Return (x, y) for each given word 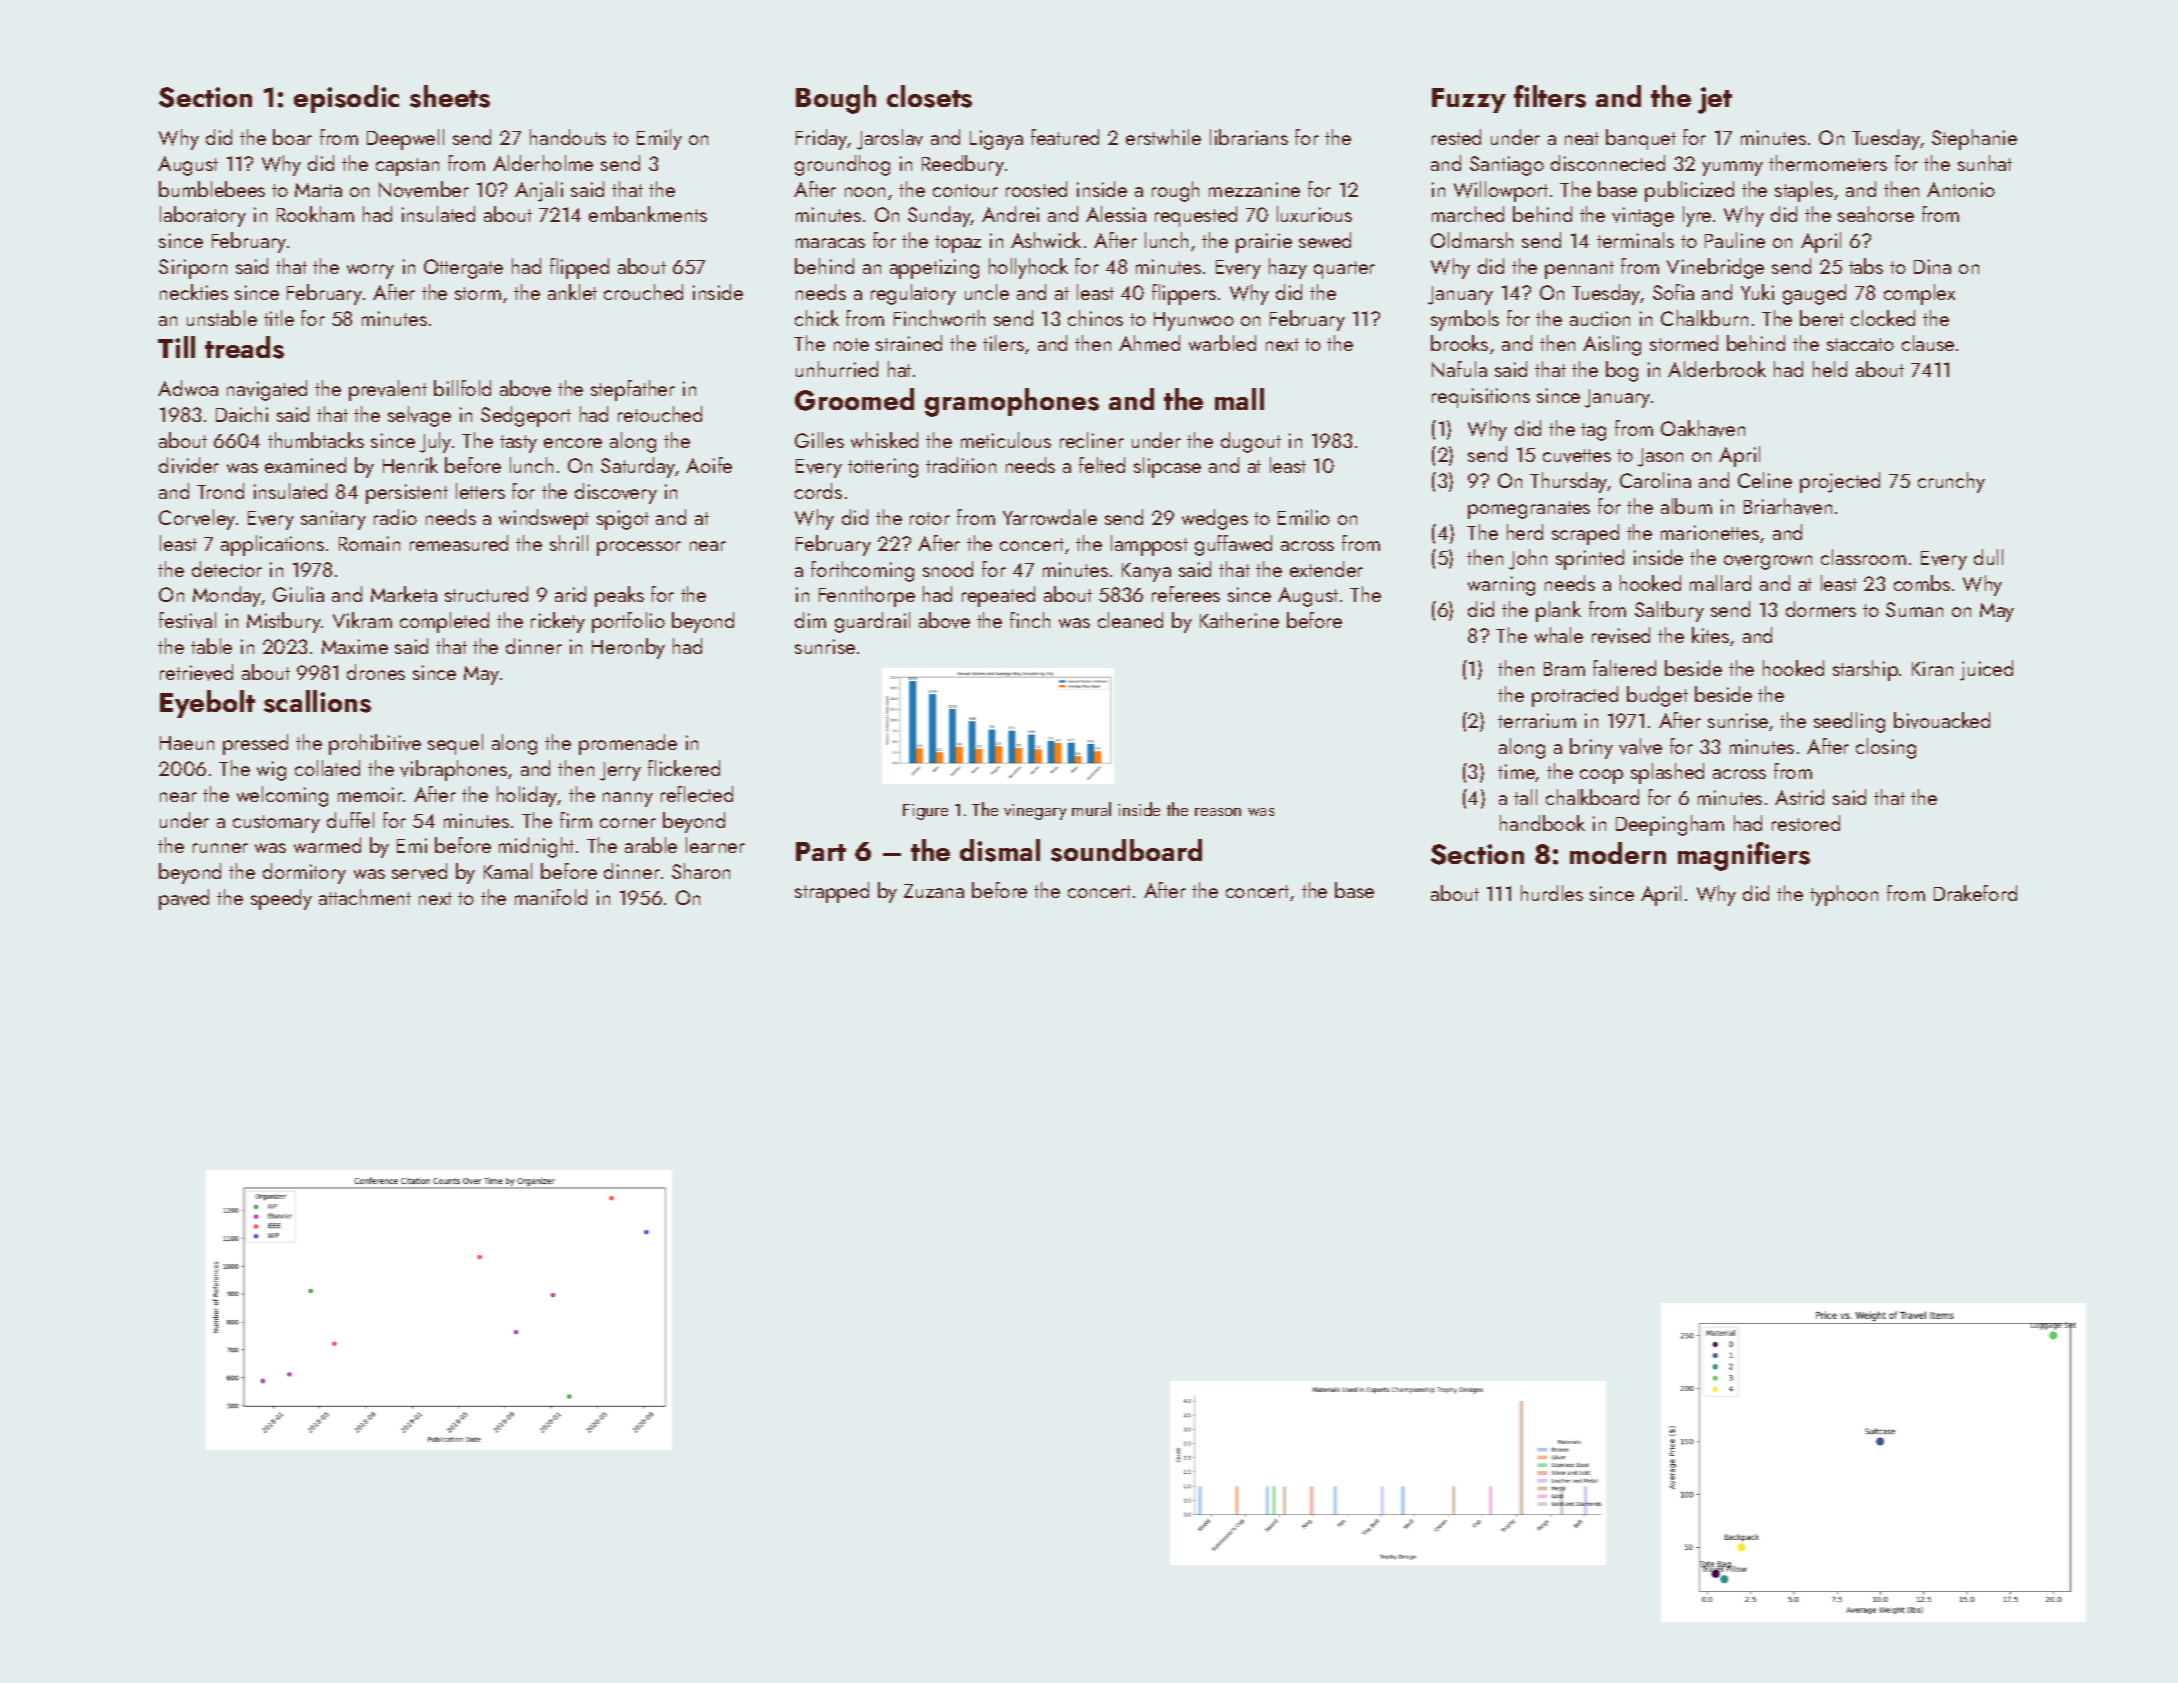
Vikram (362, 620)
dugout (1251, 442)
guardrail (872, 622)
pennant (1579, 270)
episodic (346, 99)
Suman (1914, 609)
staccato (1860, 344)
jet (1715, 100)
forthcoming (862, 571)
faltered (1624, 668)
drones (376, 672)
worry (370, 271)
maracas (830, 243)
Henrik (410, 465)
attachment (365, 897)
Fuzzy (1469, 100)
